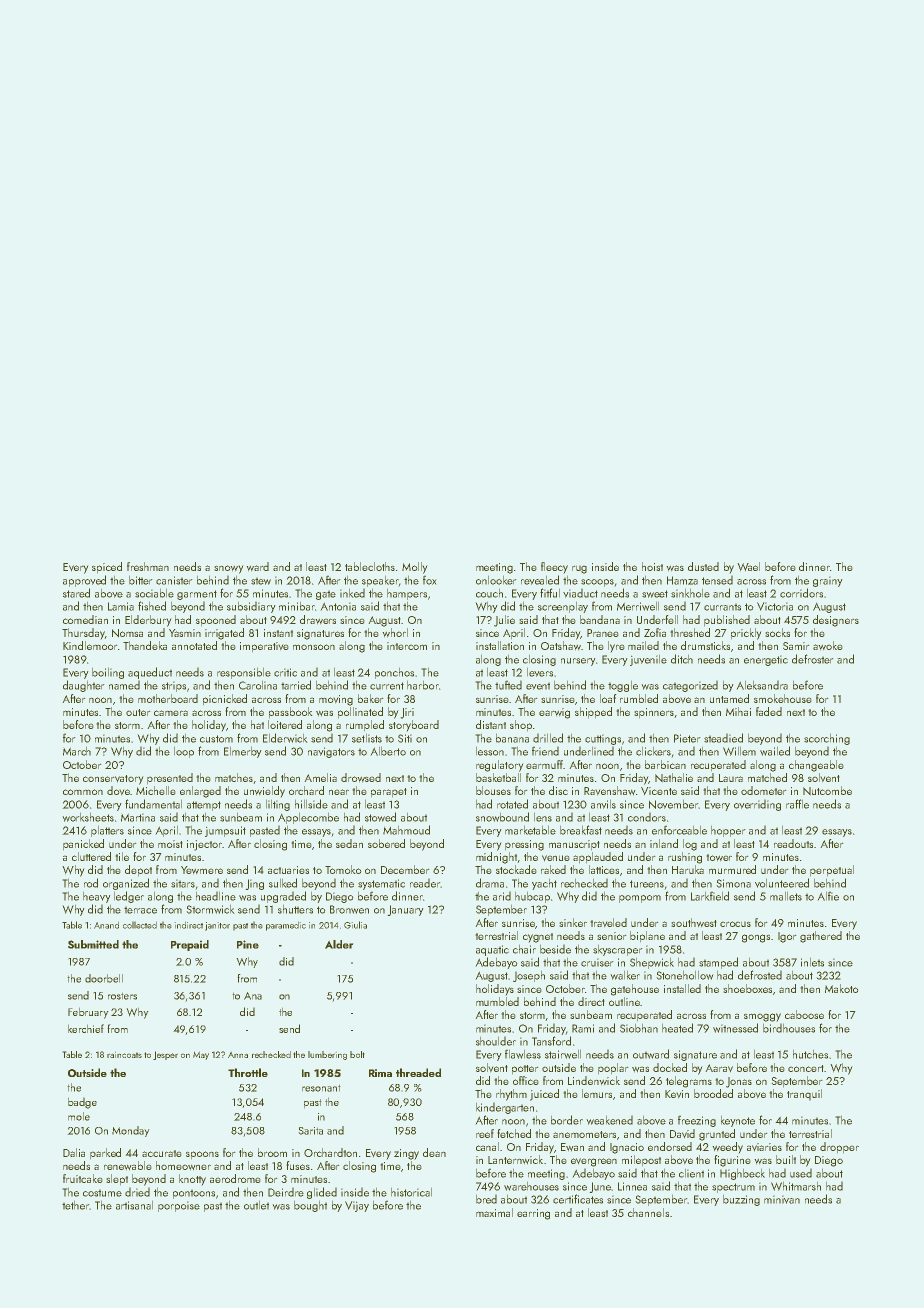 The image size is (924, 1308). I want to click on whorl, so click(395, 632).
